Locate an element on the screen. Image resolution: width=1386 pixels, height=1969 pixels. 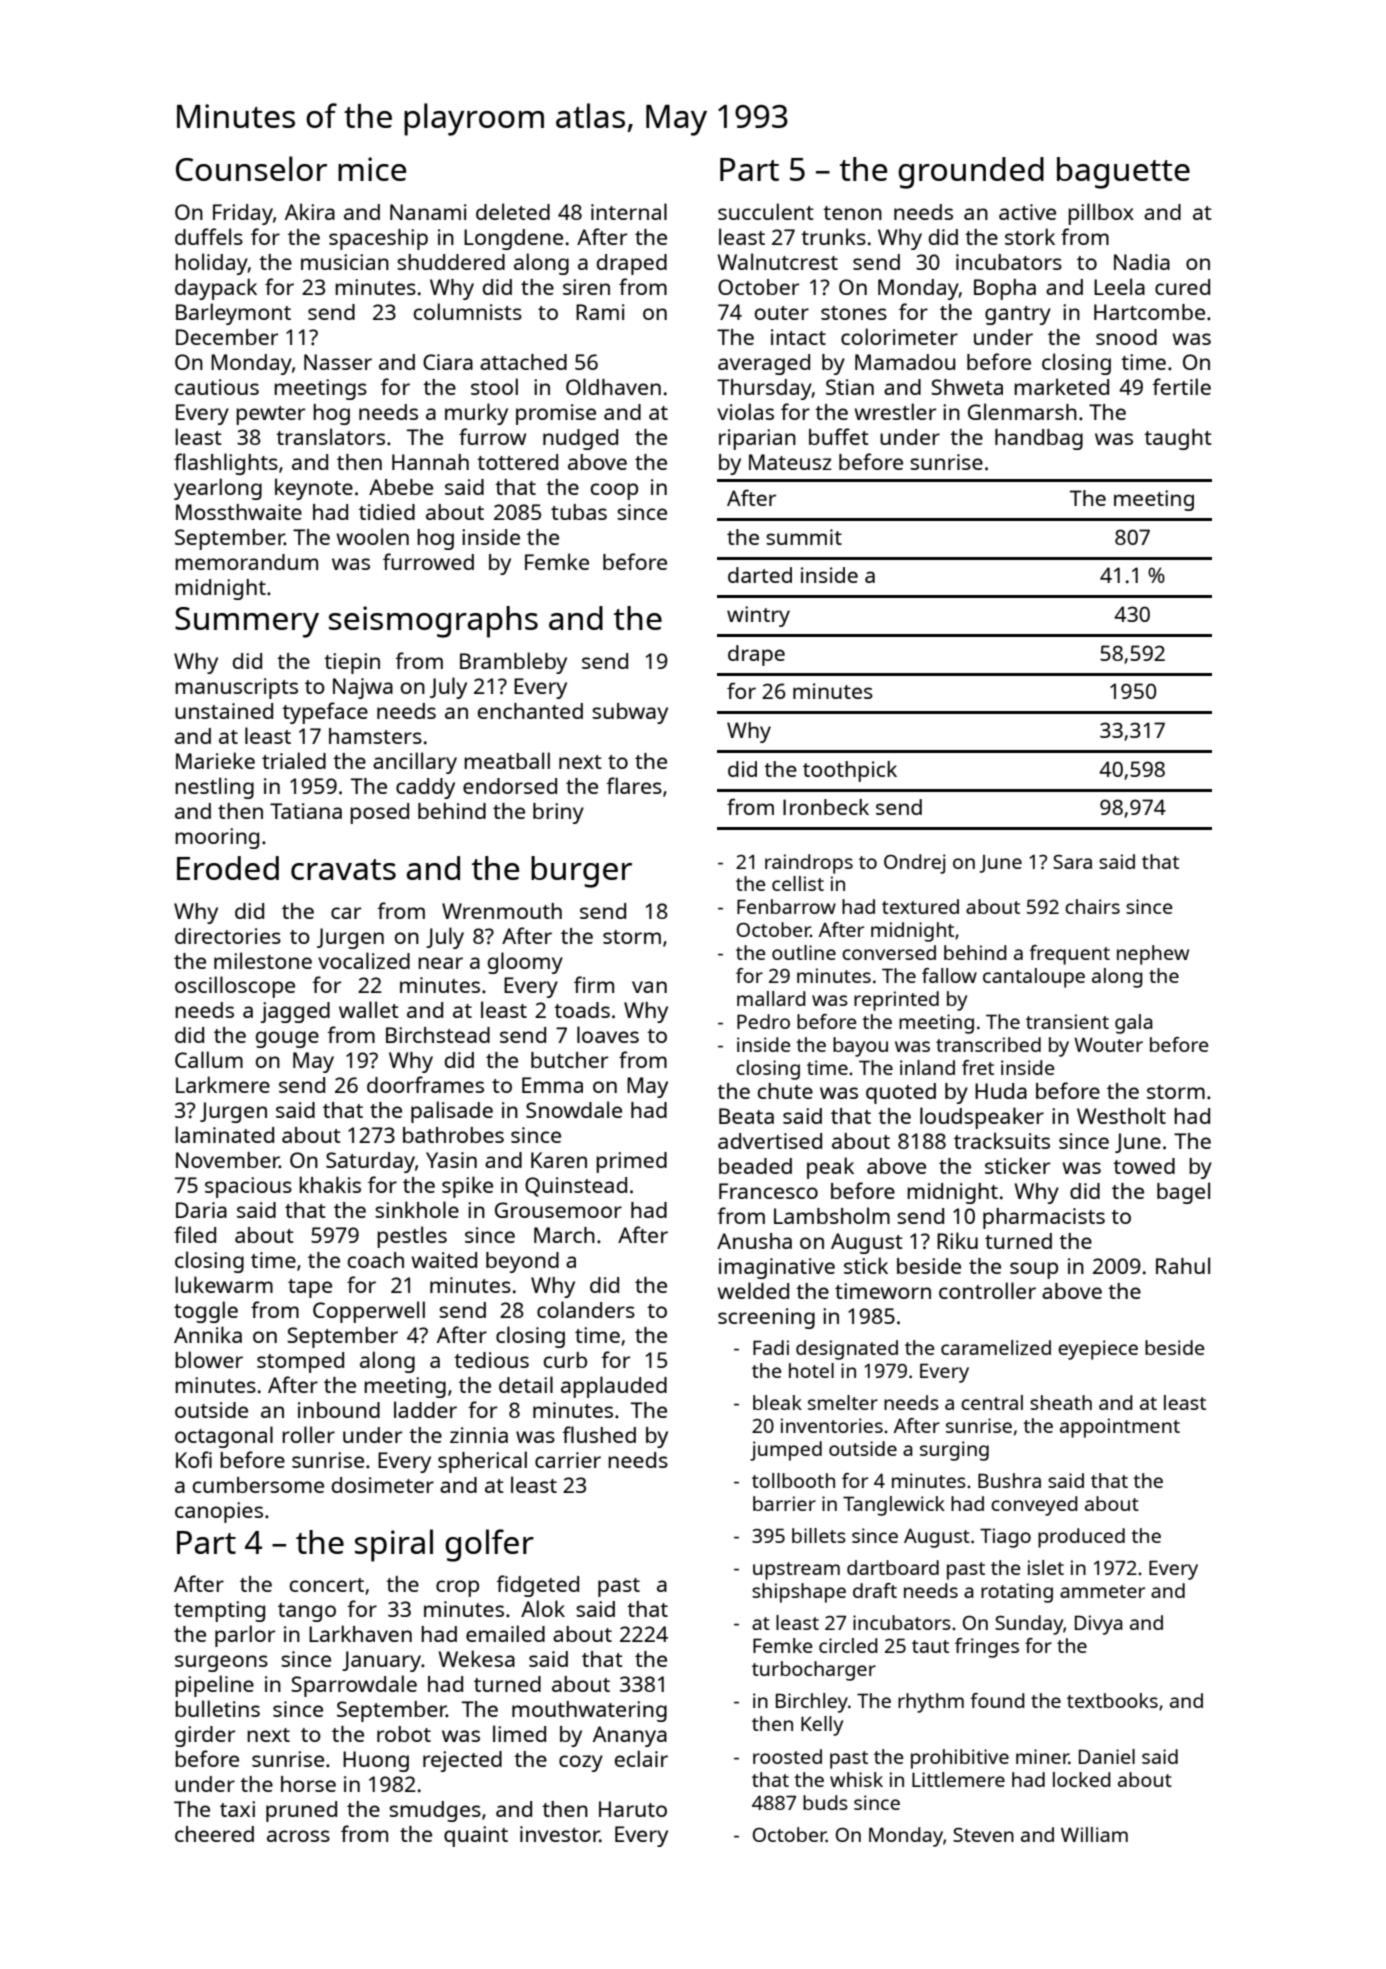
coop is located at coordinates (614, 491).
